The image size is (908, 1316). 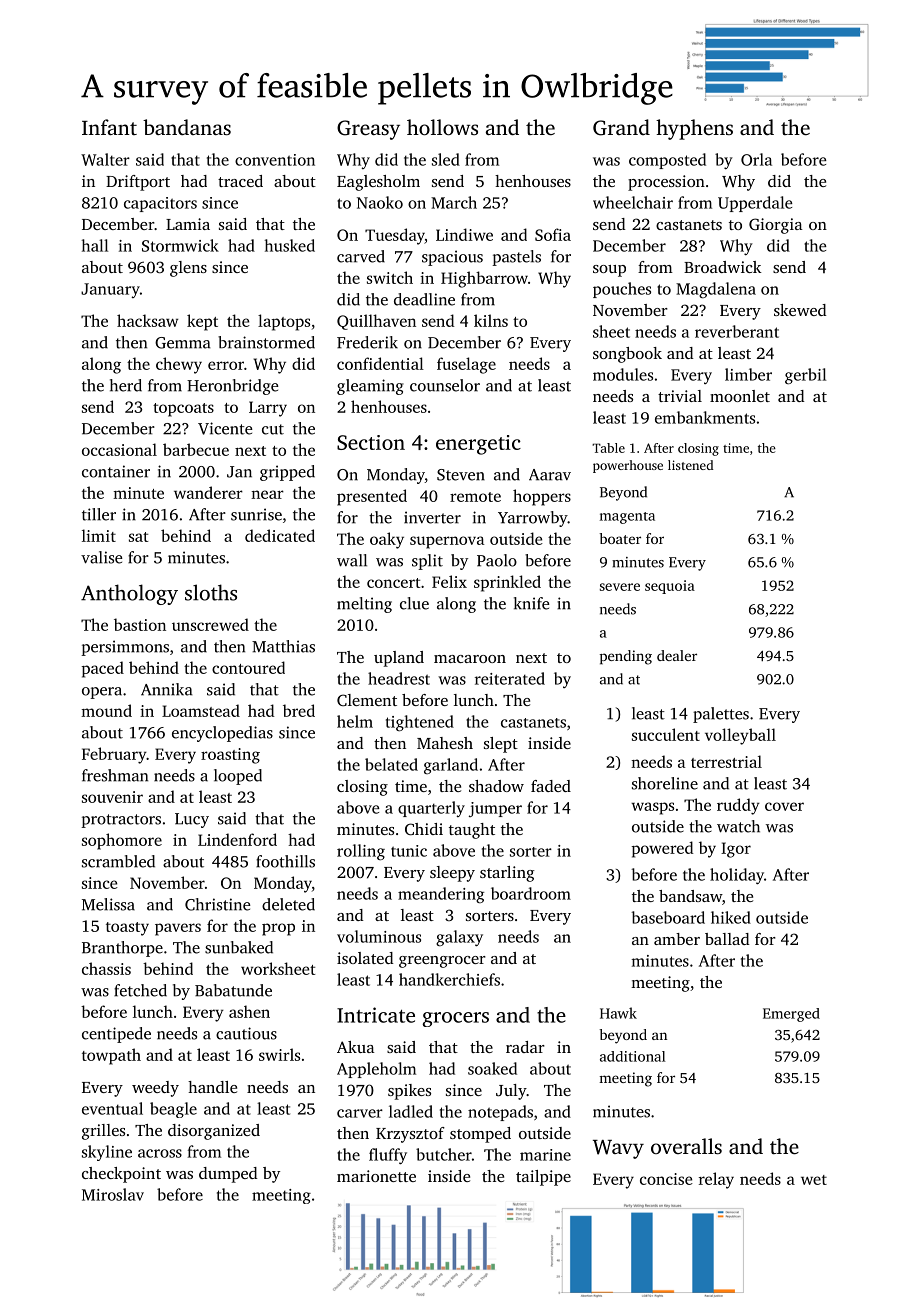 What do you see at coordinates (621, 127) in the screenshot?
I see `Grand` at bounding box center [621, 127].
